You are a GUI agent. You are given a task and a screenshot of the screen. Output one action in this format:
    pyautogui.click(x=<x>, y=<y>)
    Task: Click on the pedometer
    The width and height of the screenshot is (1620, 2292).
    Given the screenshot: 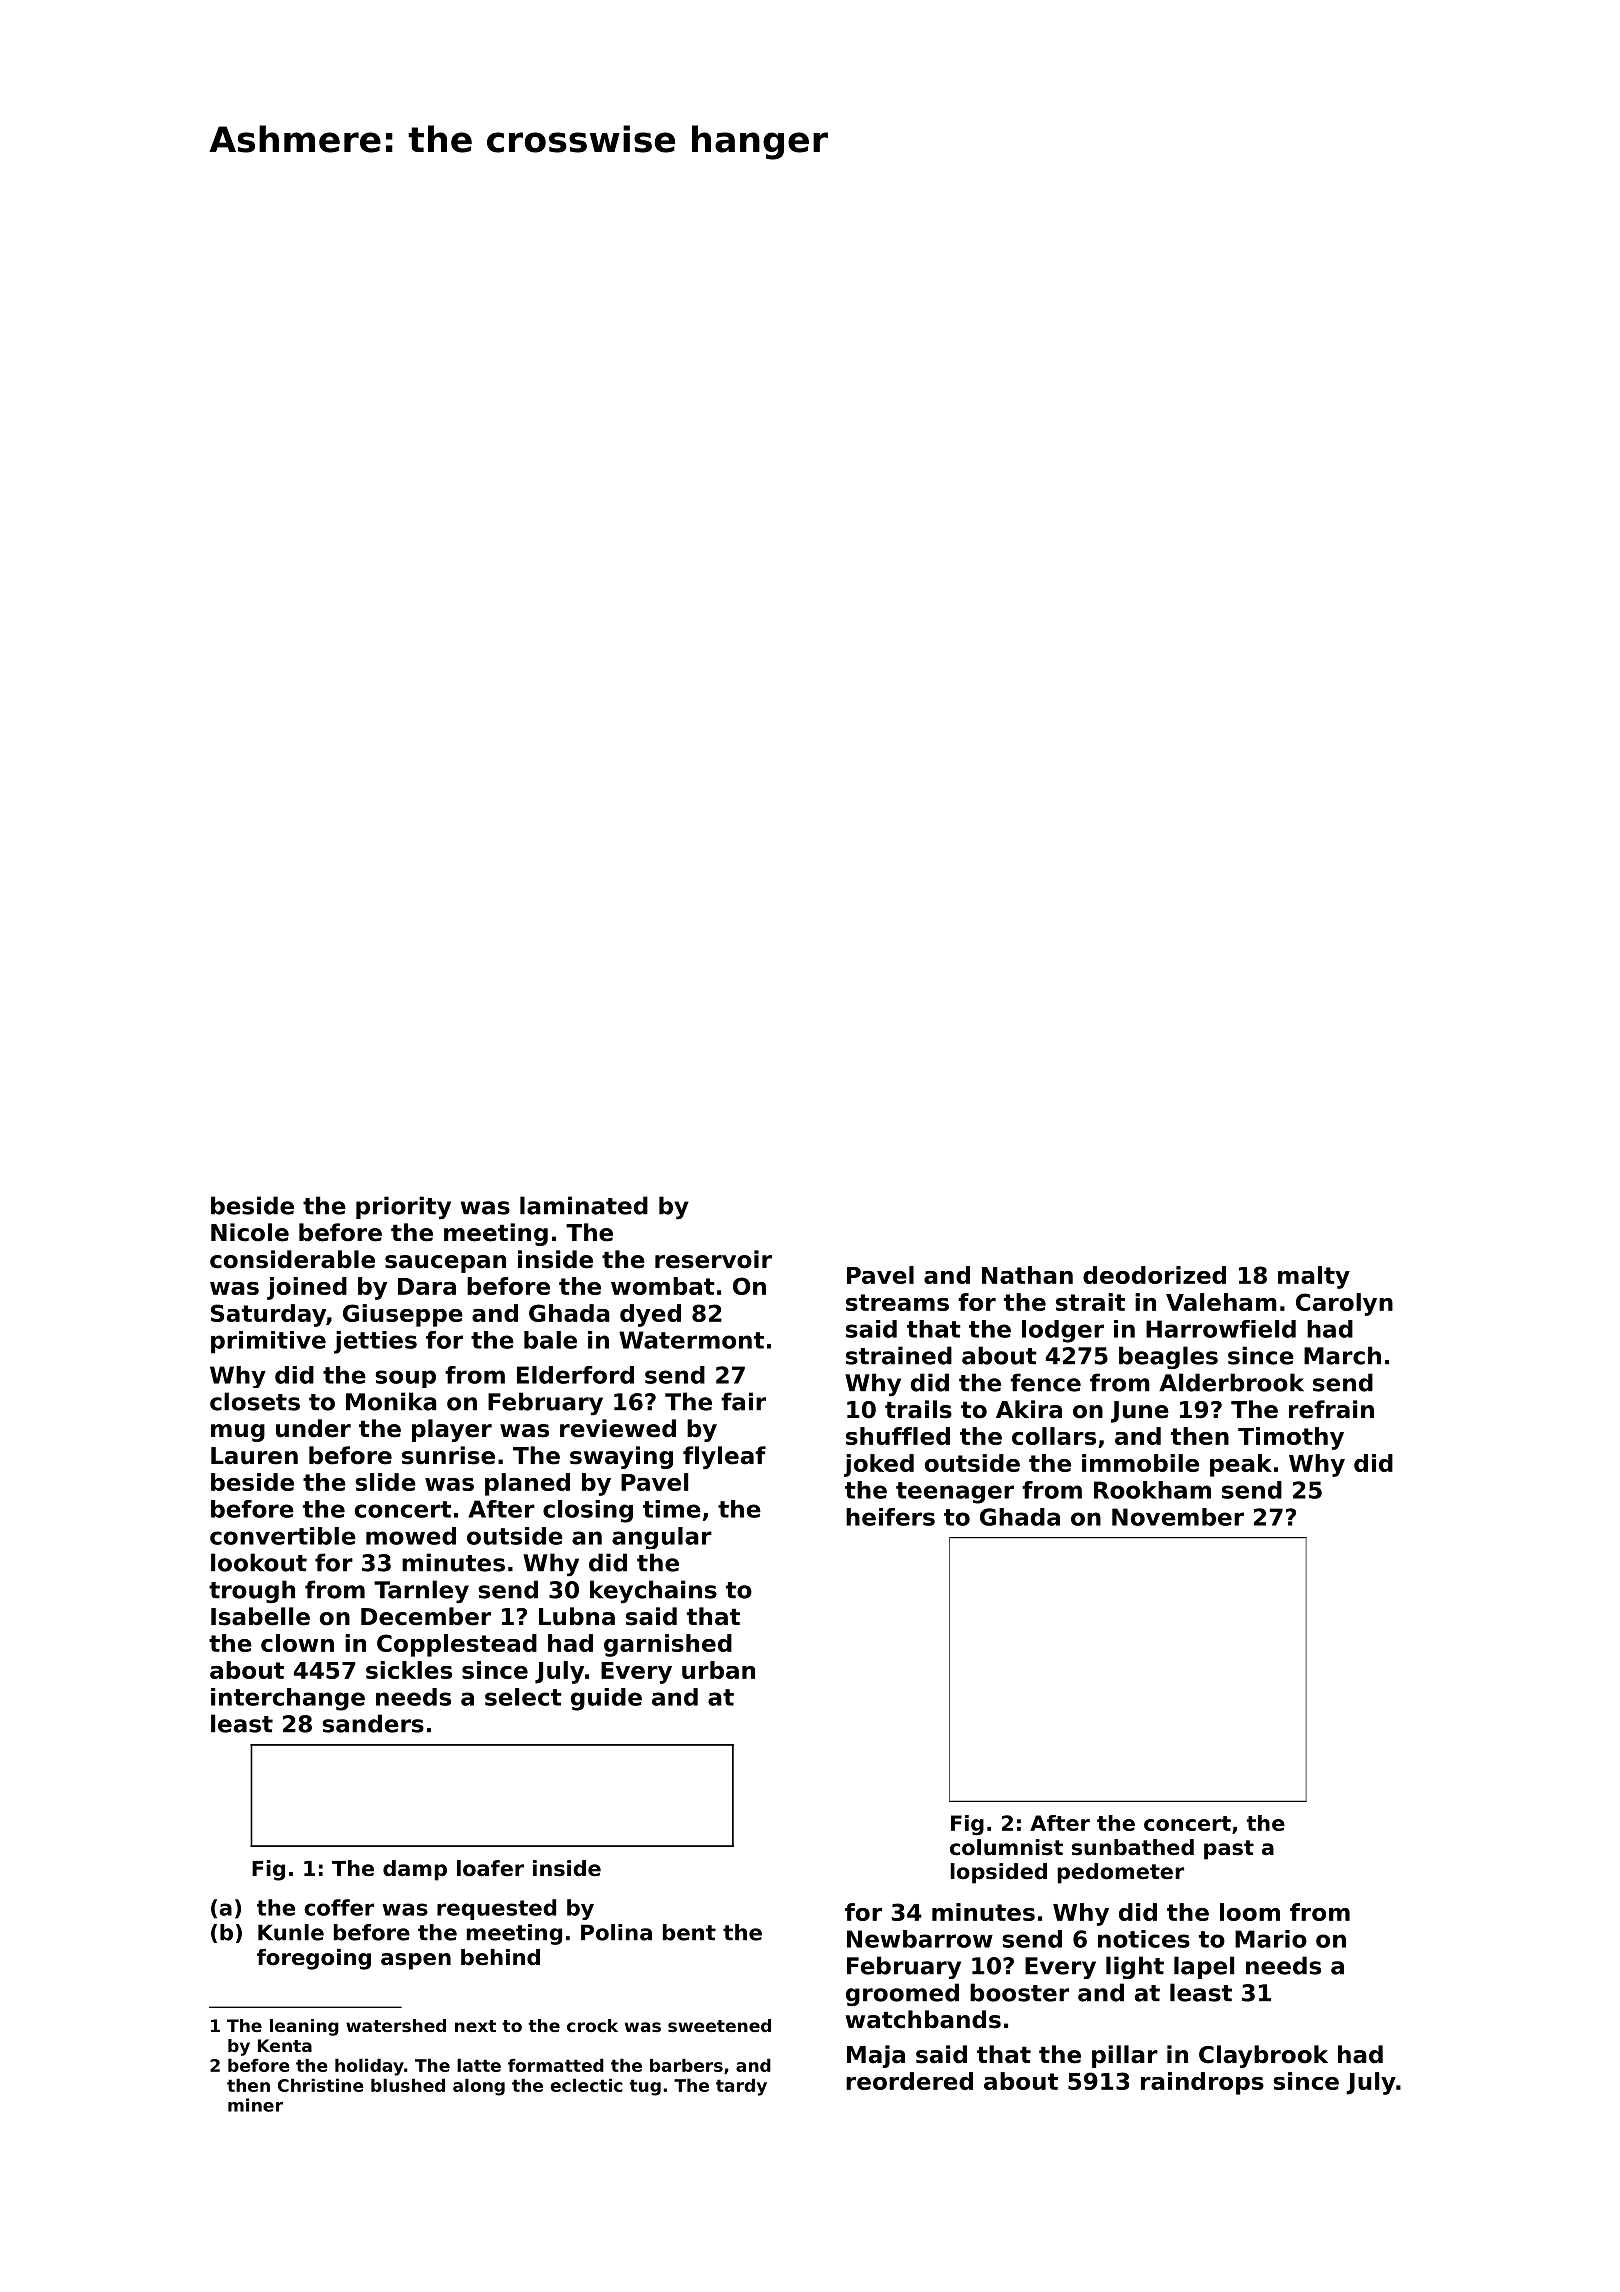 What is the action you would take?
    pyautogui.click(x=1120, y=1873)
